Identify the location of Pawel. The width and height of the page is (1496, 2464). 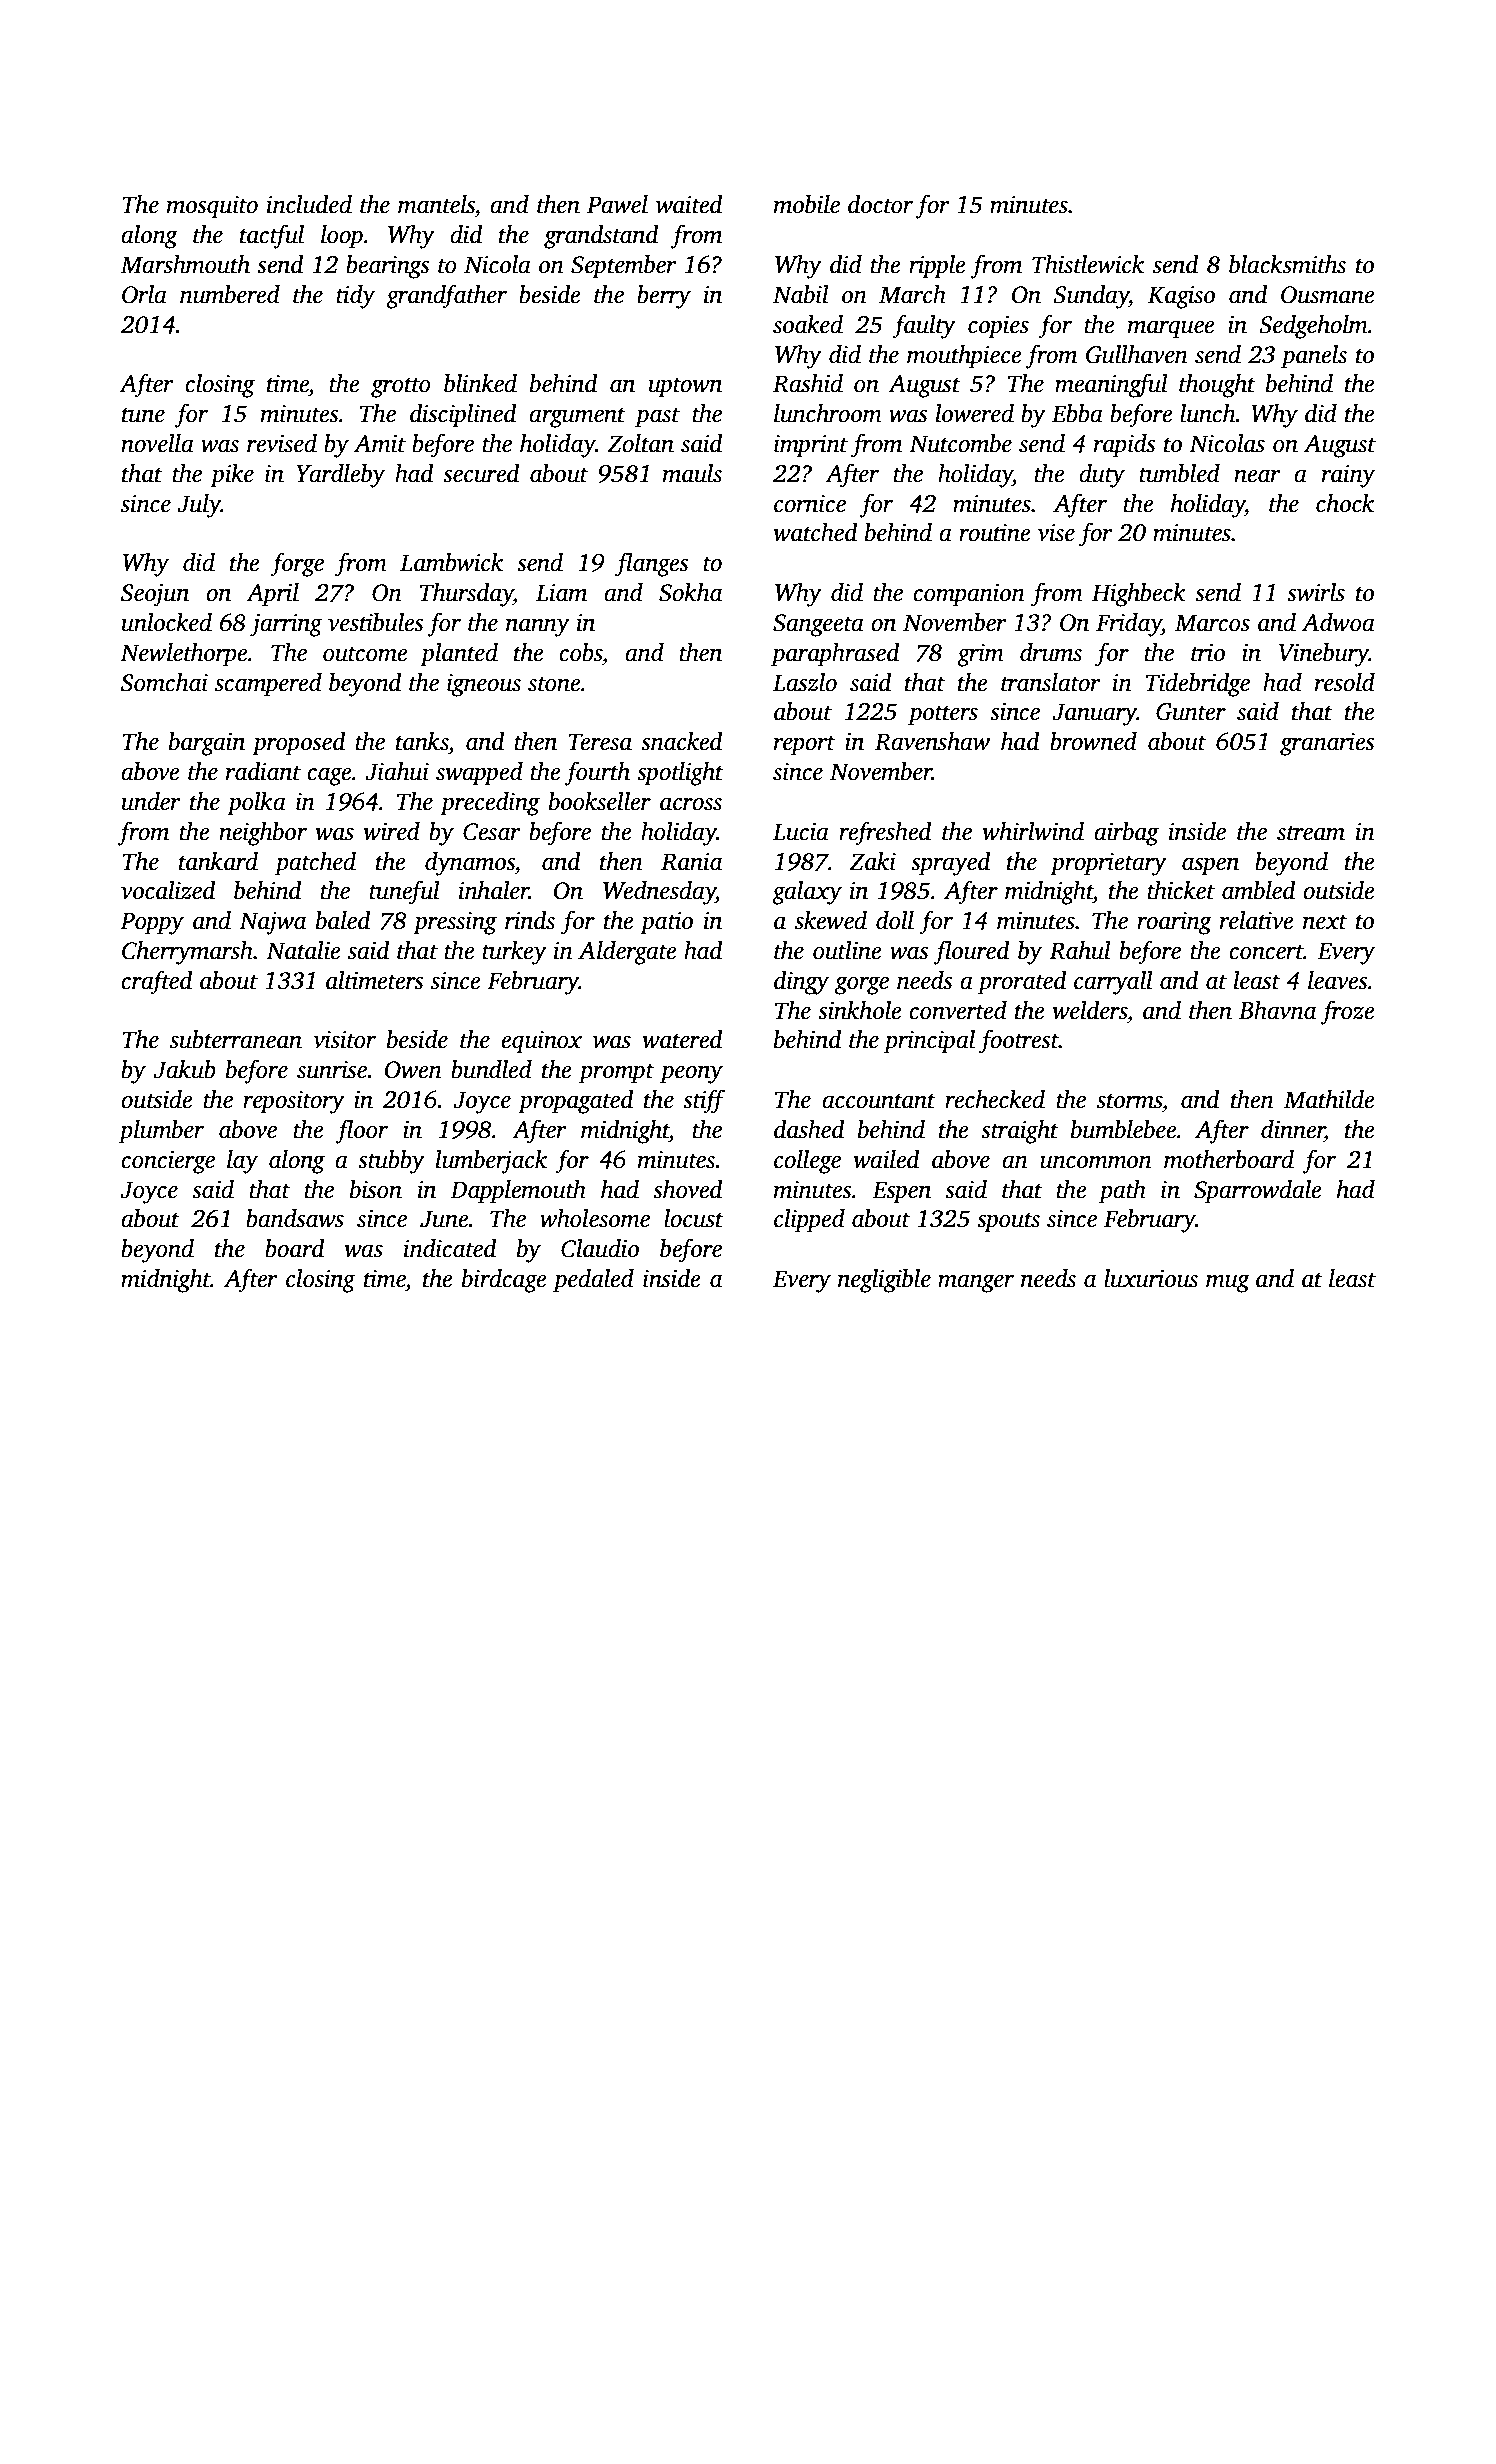
(617, 204).
